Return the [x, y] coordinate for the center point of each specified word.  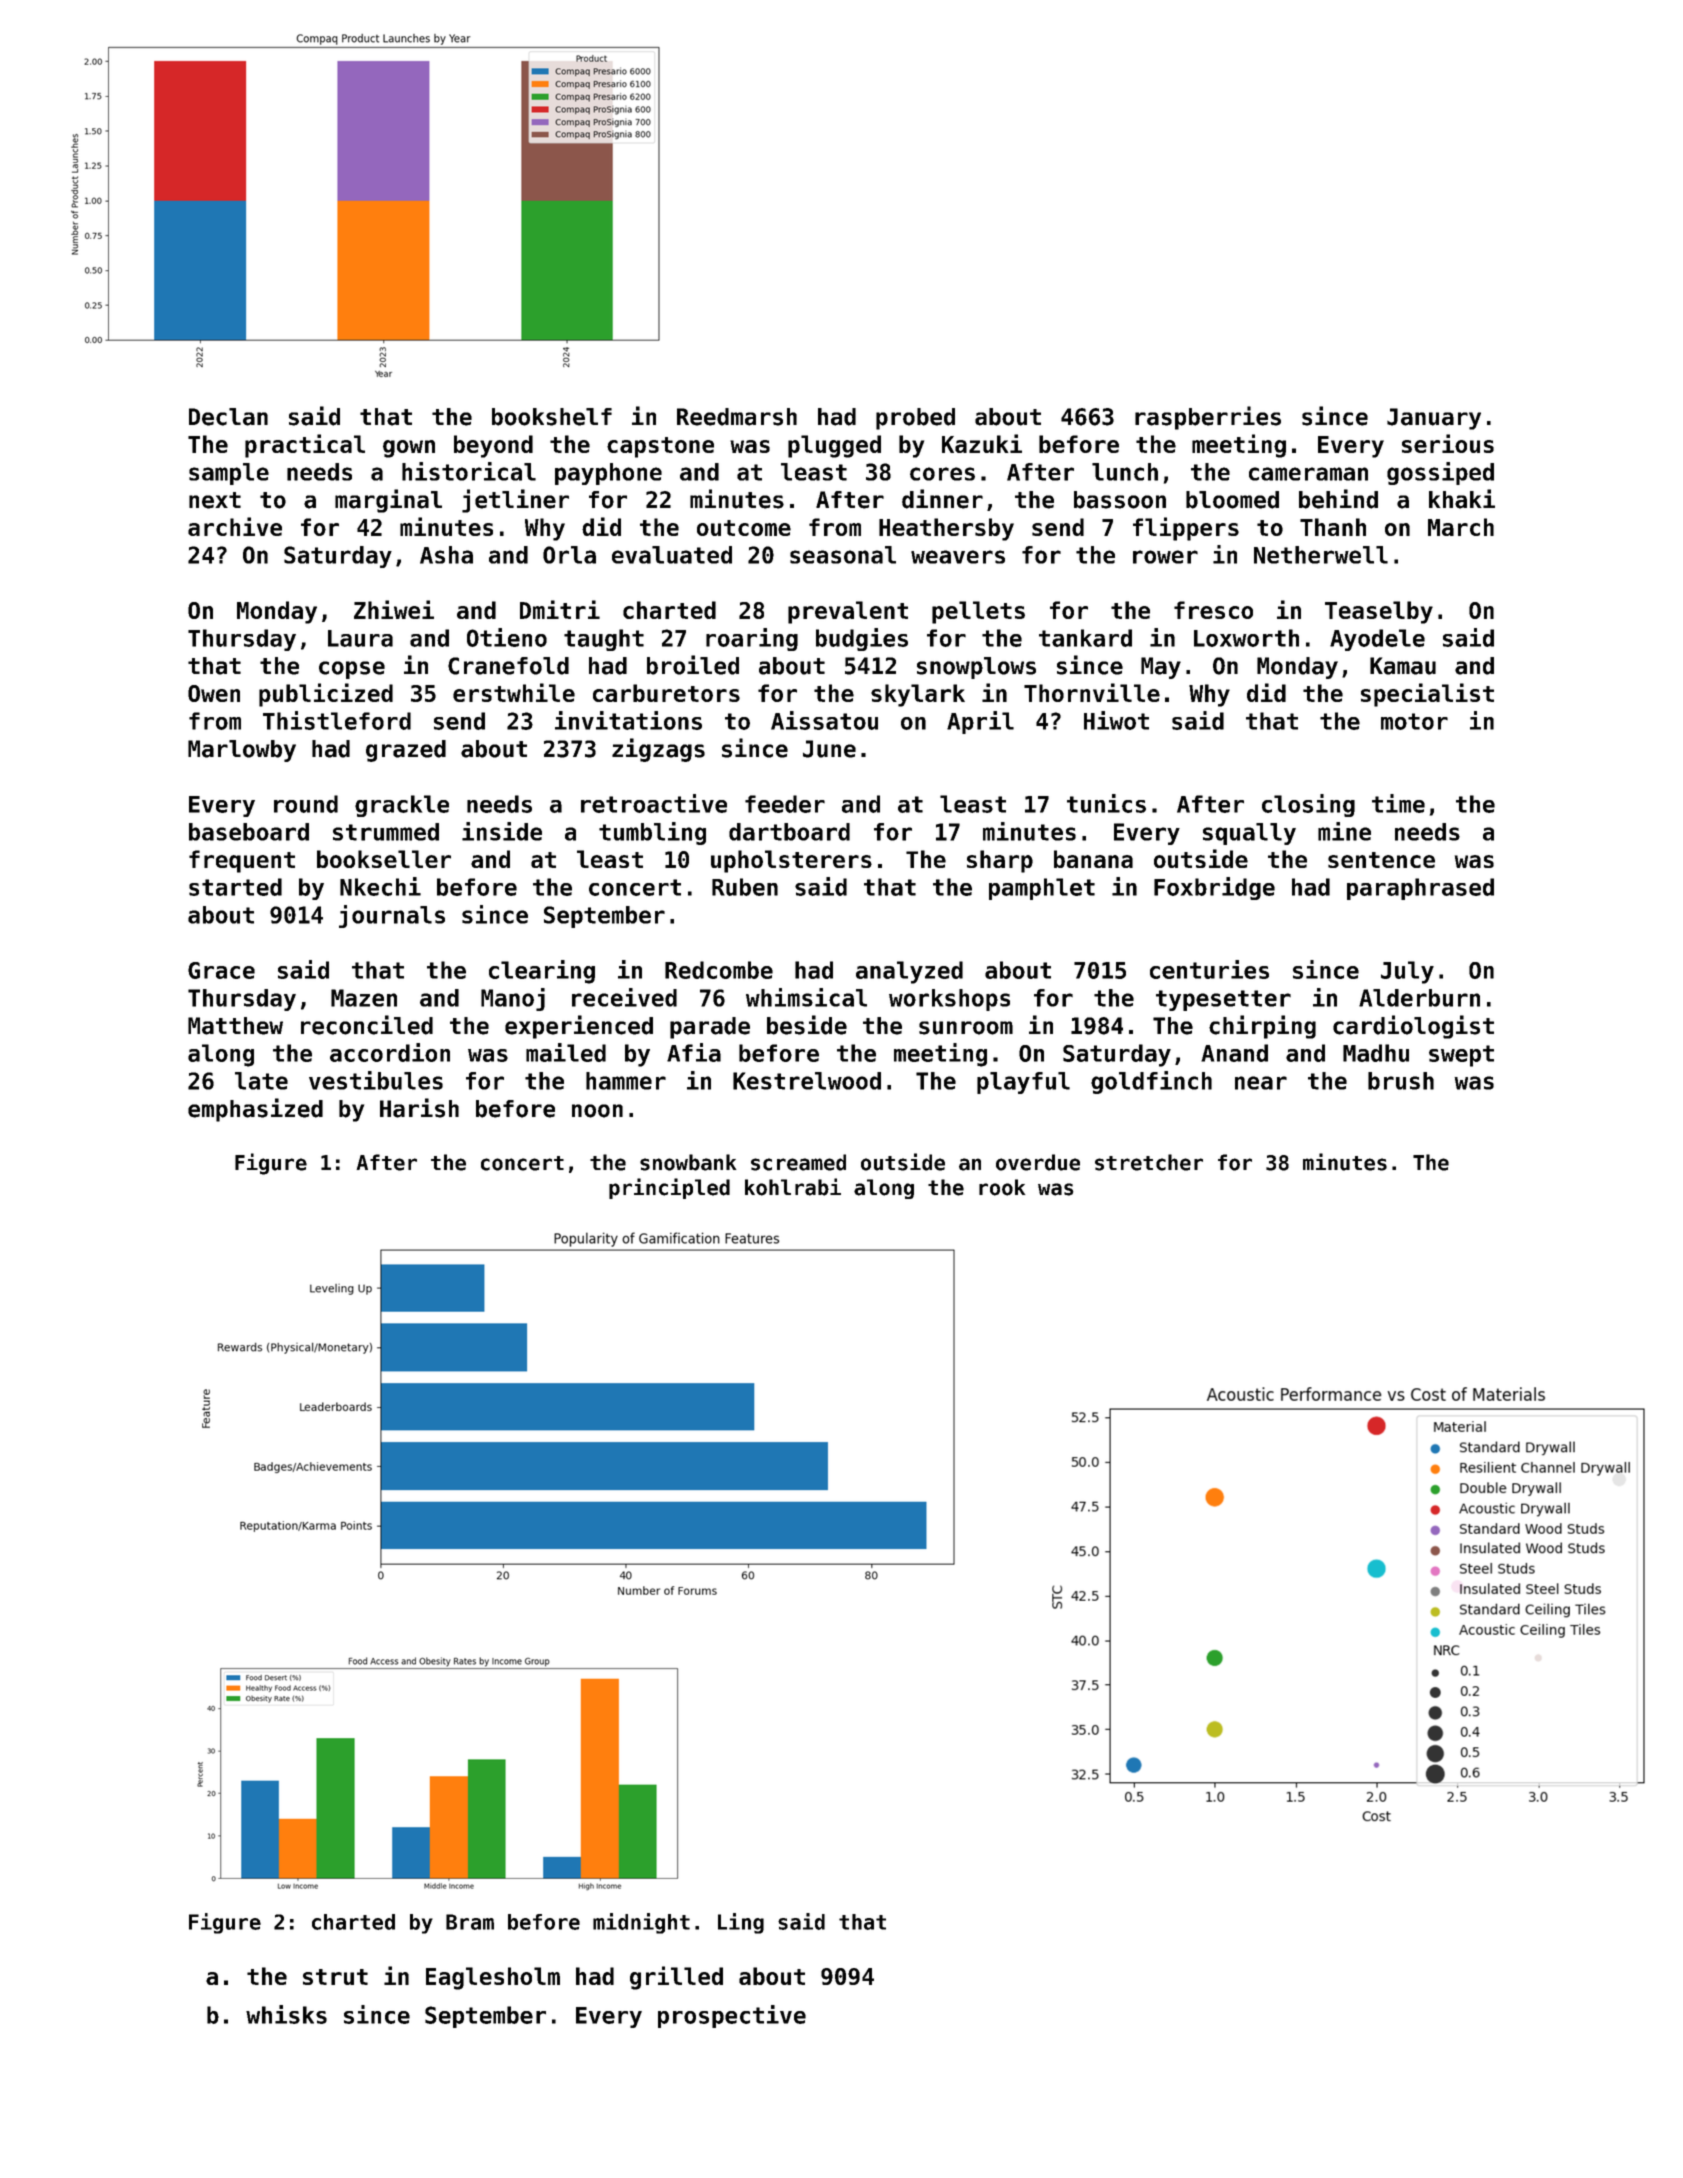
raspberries [1208, 418]
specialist [1427, 695]
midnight [641, 1923]
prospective [732, 2016]
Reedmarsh [737, 417]
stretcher [1149, 1162]
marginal [388, 501]
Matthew [235, 1026]
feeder [785, 804]
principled [669, 1188]
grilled [676, 1978]
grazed [406, 751]
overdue [1038, 1162]
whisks [286, 2014]
